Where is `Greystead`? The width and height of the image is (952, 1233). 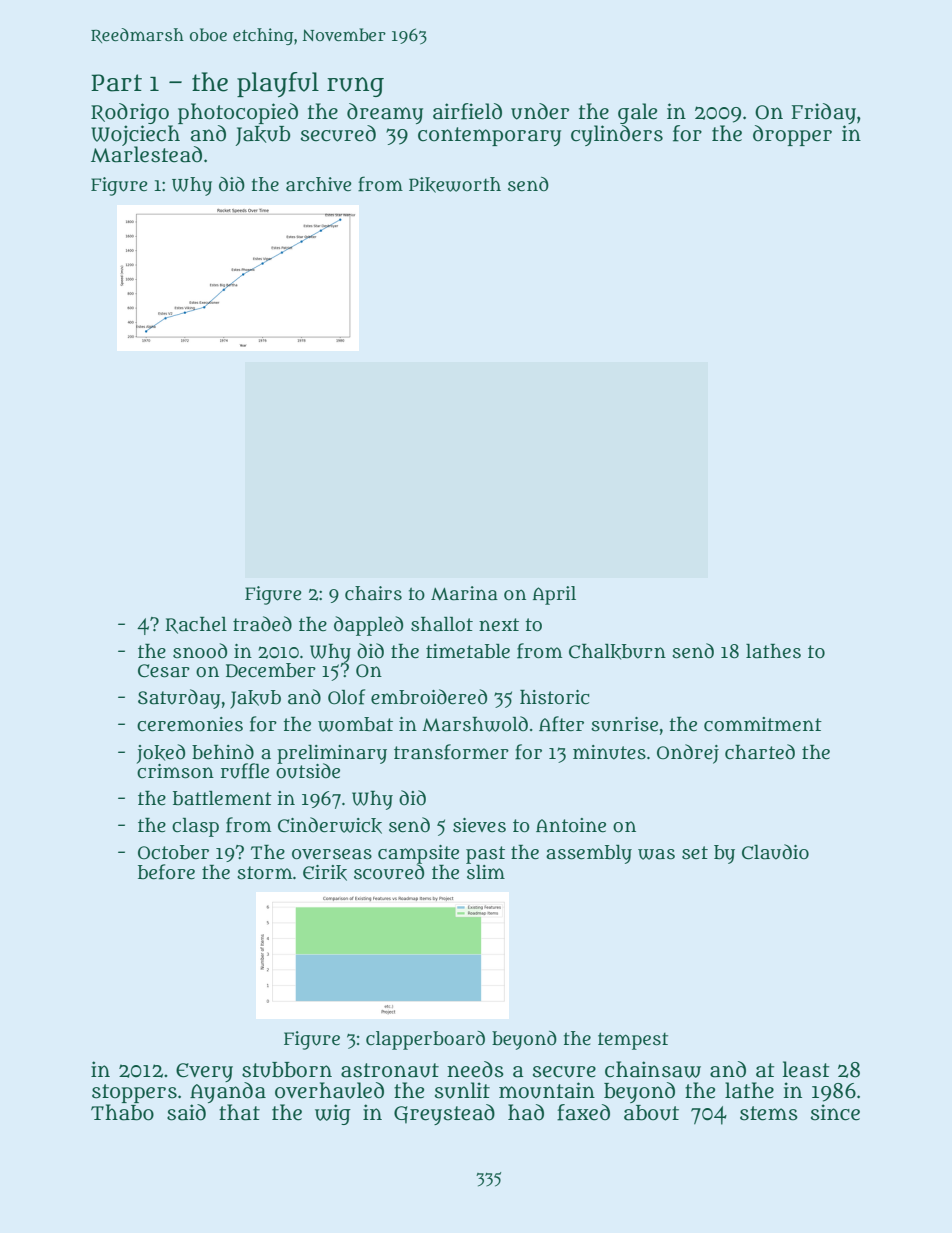
Greystead is located at coordinates (444, 1114).
